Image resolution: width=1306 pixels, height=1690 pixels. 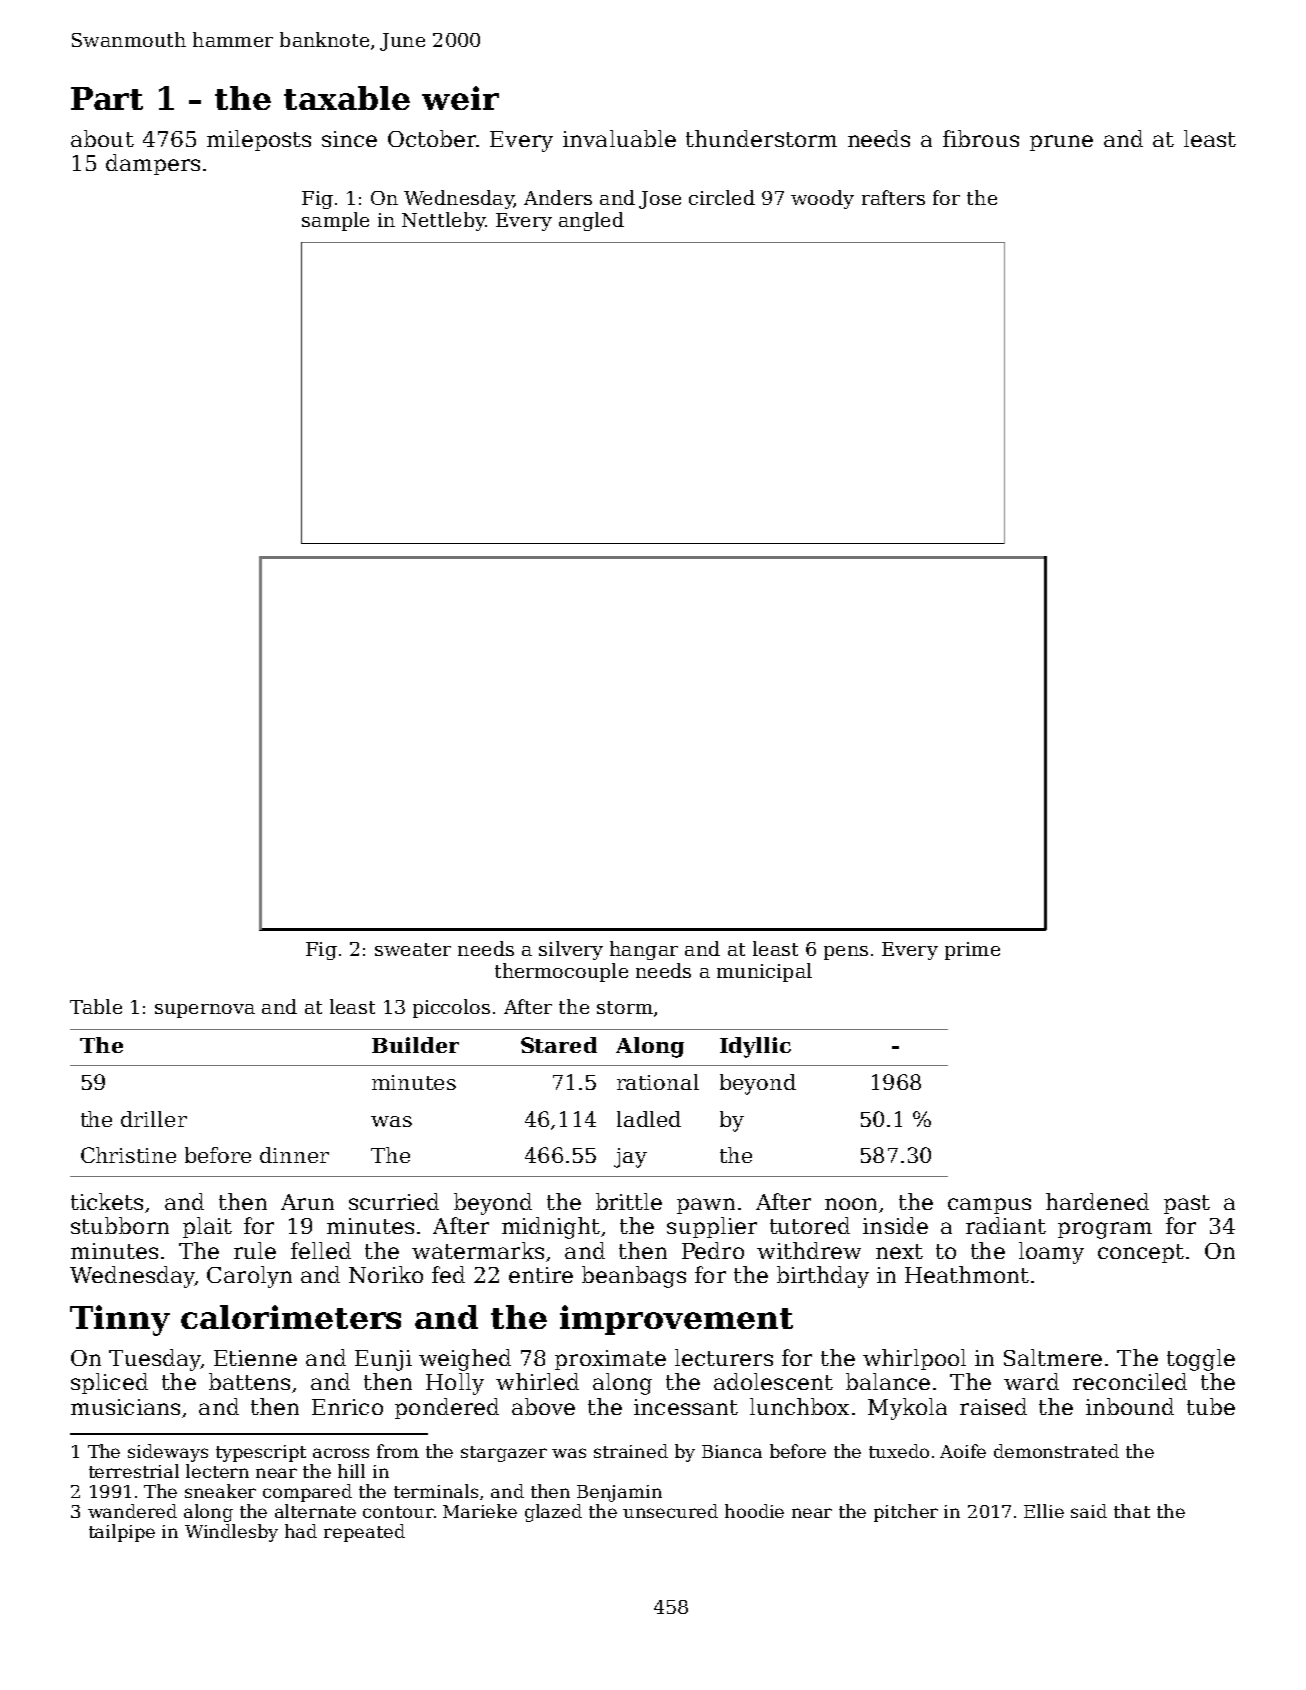 I want to click on prime, so click(x=972, y=951).
